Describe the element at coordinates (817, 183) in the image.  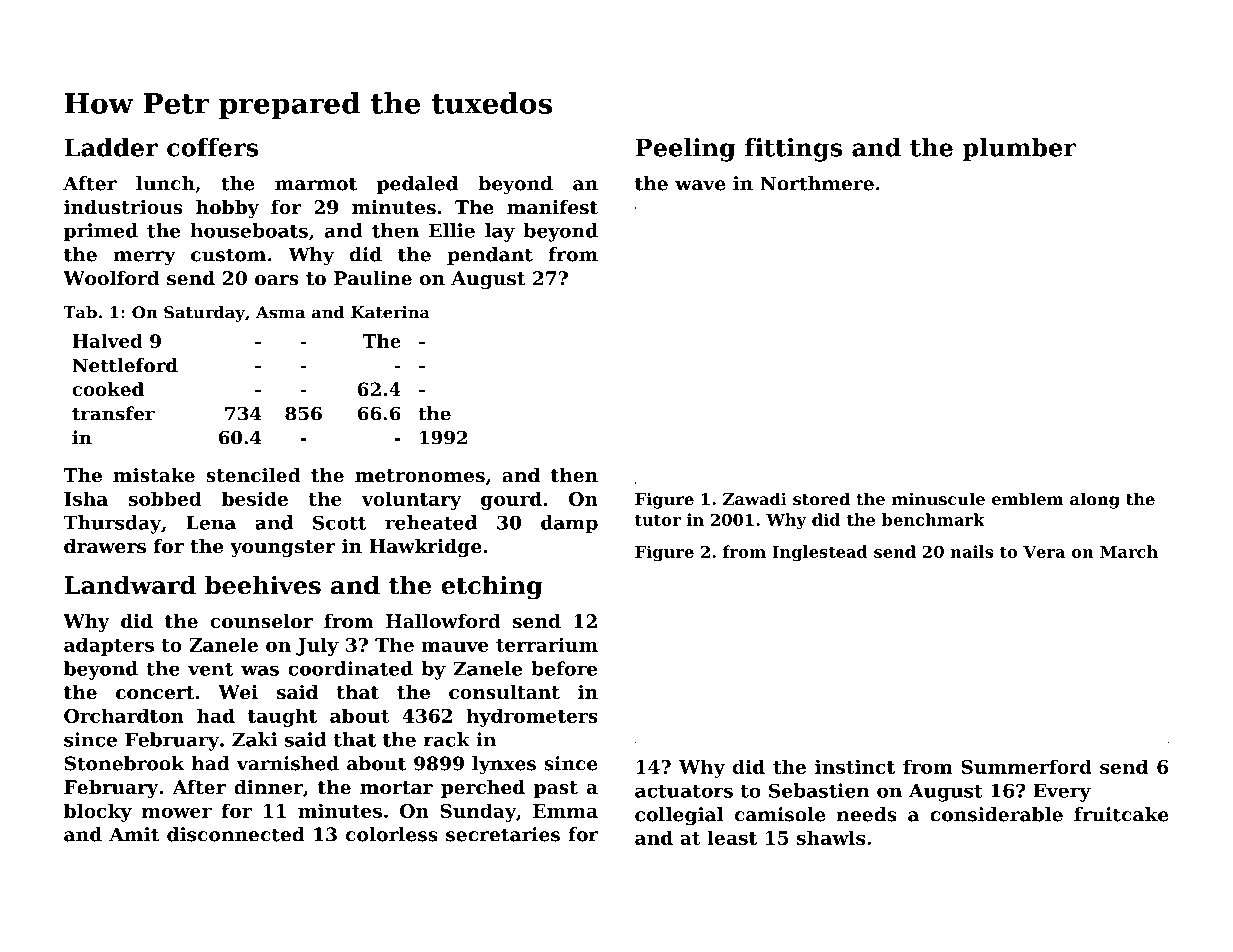
I see `Northmere` at that location.
